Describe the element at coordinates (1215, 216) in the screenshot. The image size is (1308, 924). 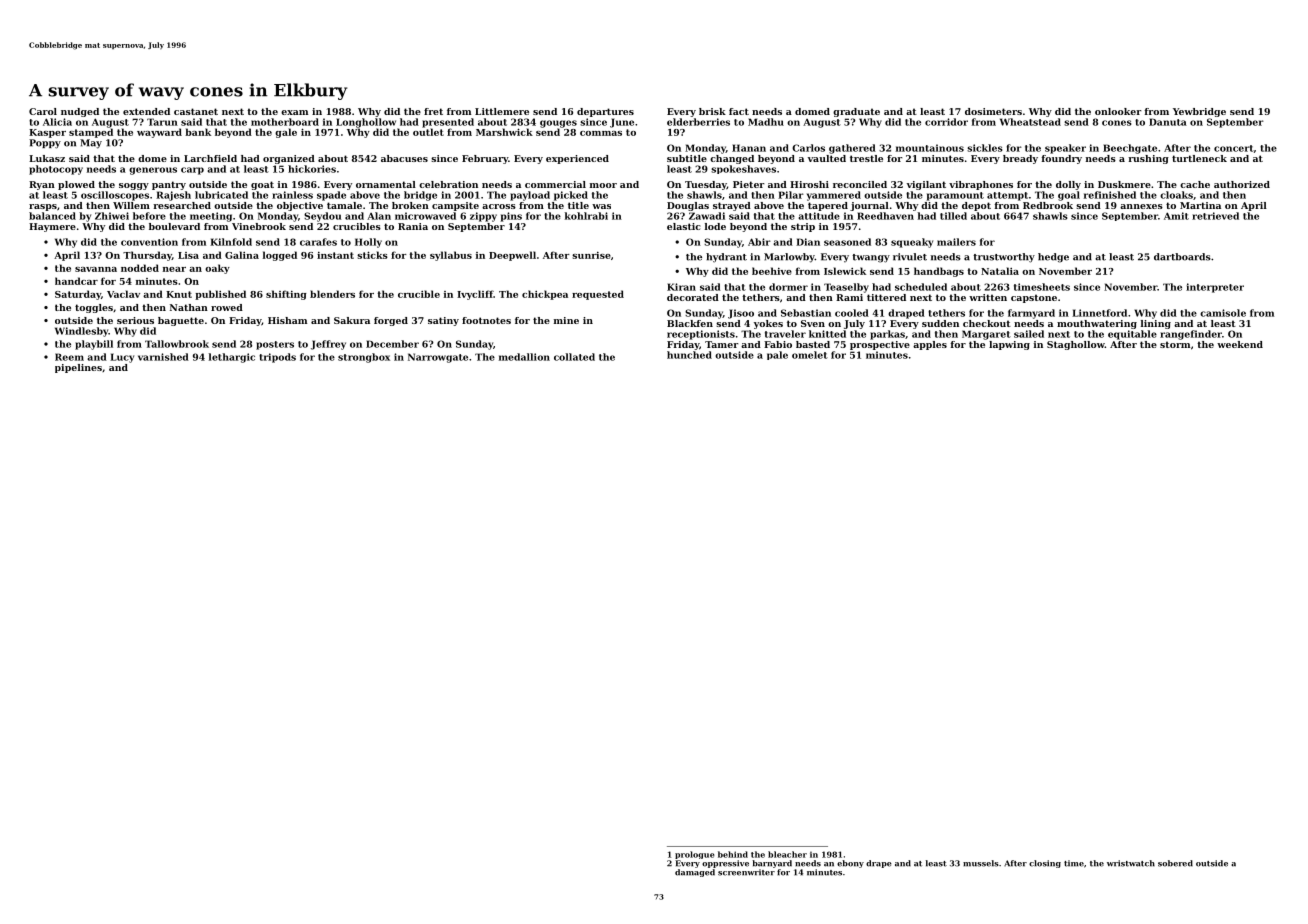
I see `retrieved` at that location.
